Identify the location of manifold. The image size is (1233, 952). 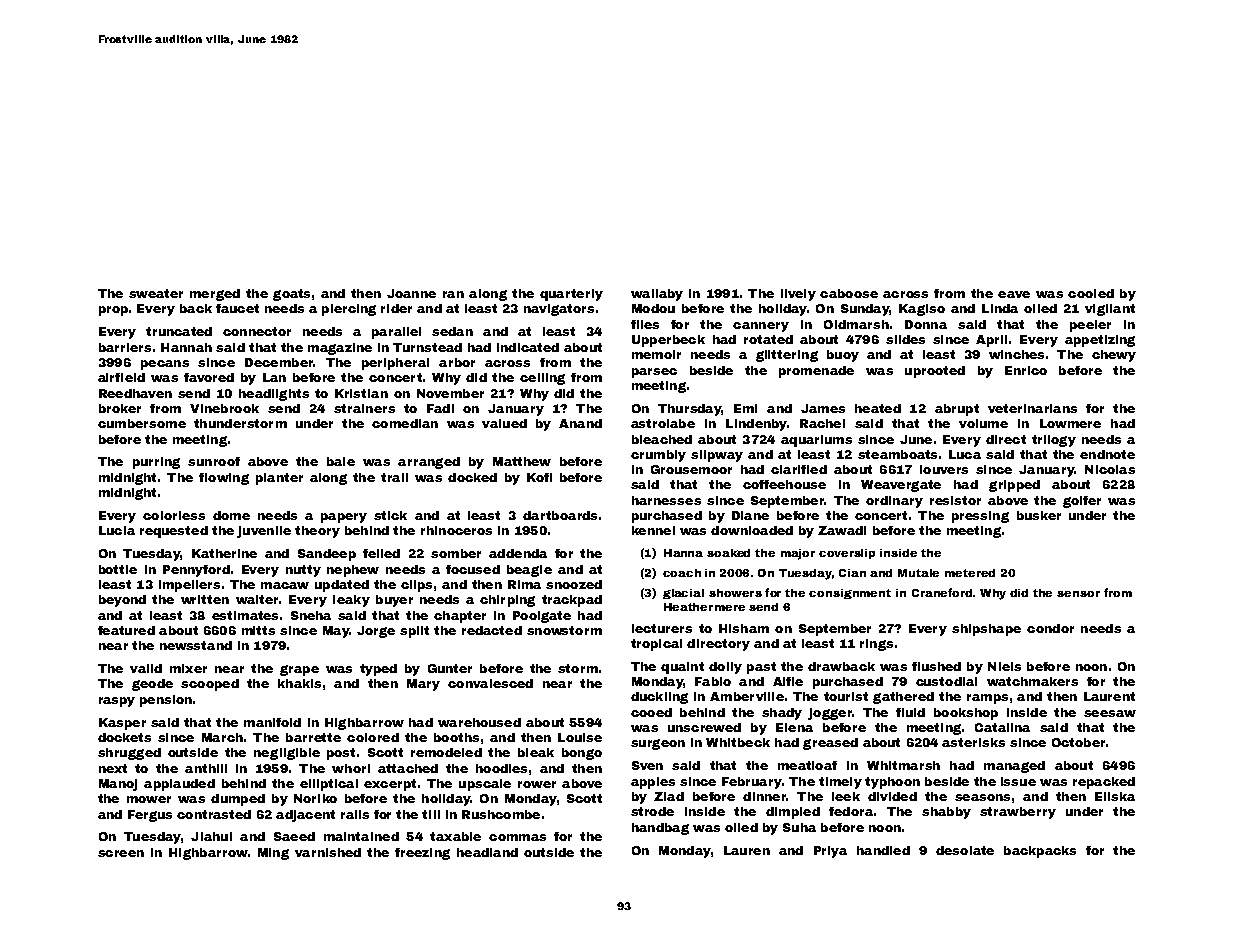
(272, 722).
